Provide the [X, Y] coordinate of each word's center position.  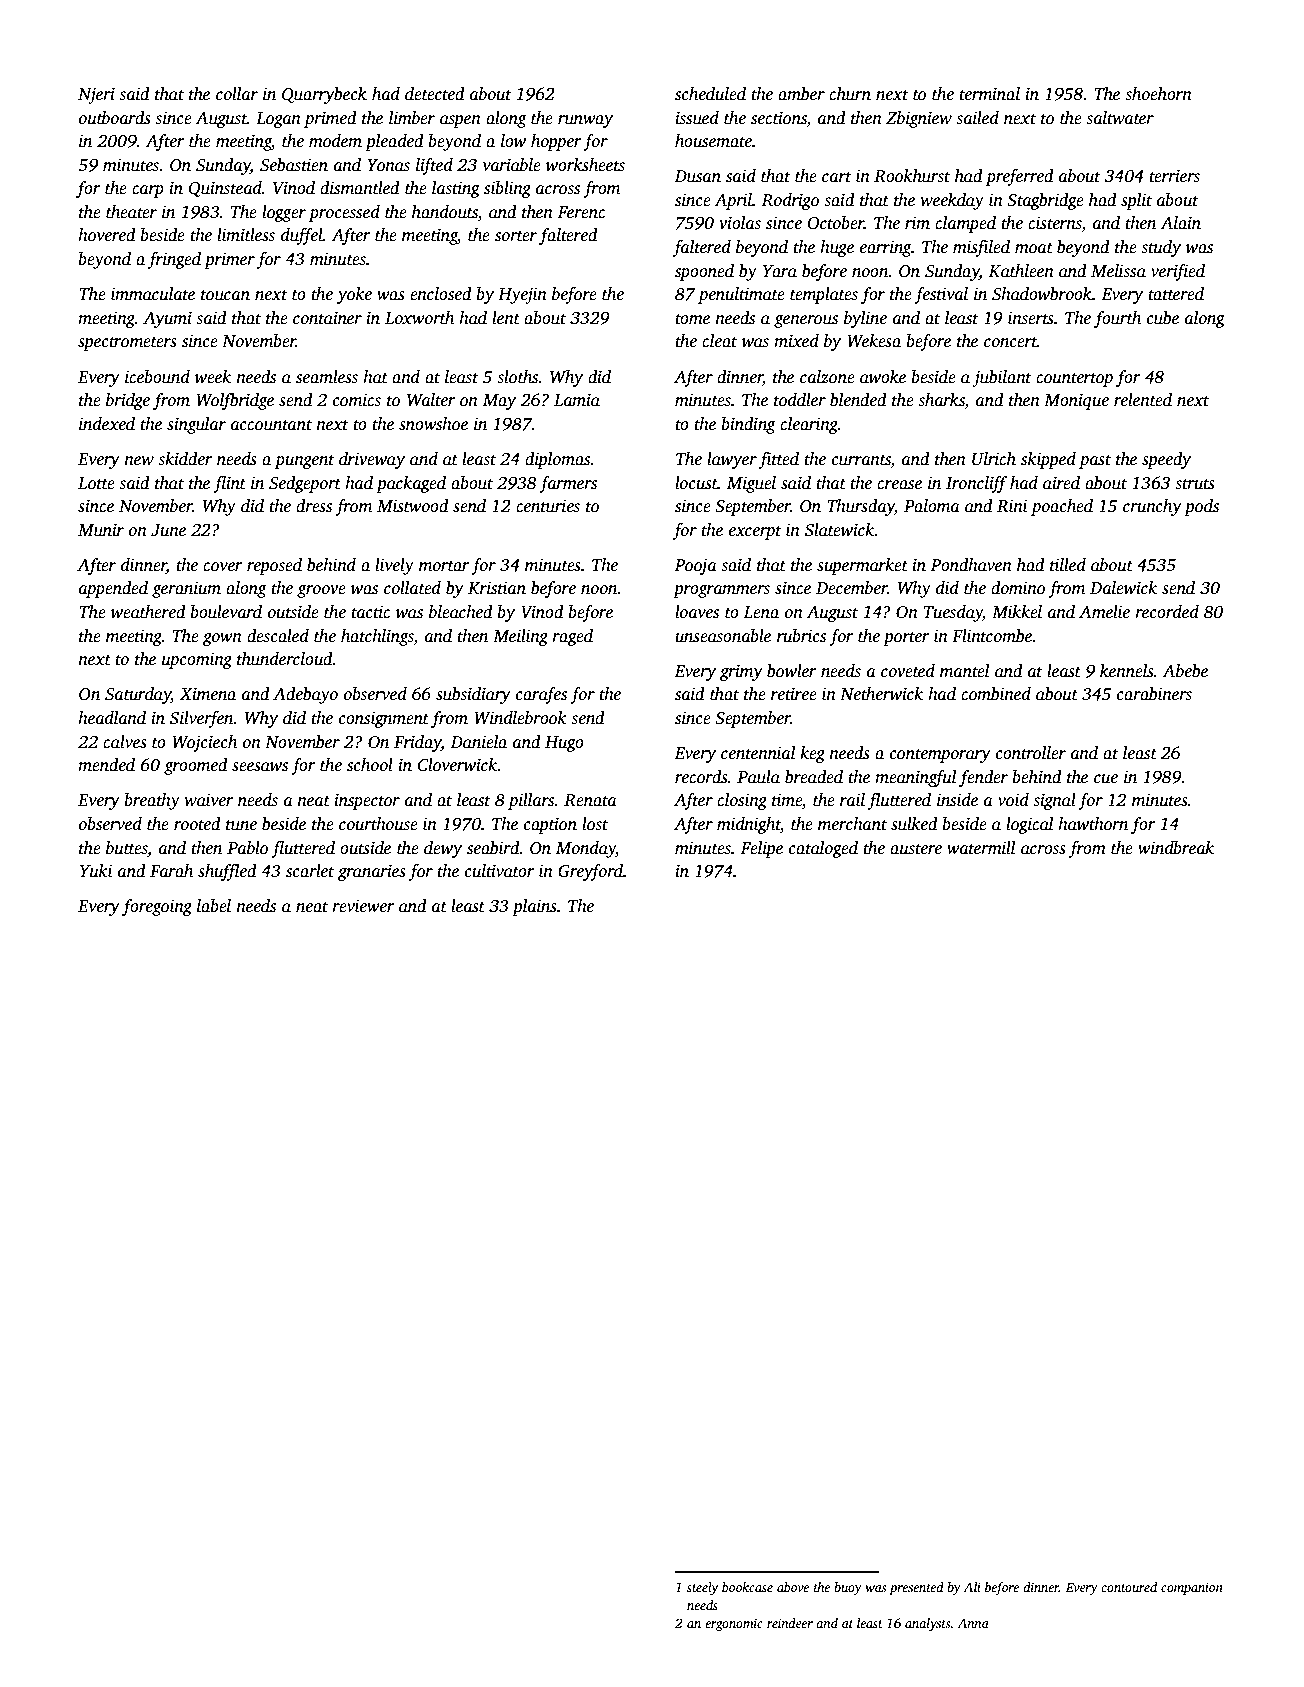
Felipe [761, 849]
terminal [989, 94]
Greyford [590, 872]
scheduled [710, 94]
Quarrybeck [324, 95]
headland [112, 718]
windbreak [1176, 848]
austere [916, 849]
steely [702, 1588]
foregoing [157, 907]
